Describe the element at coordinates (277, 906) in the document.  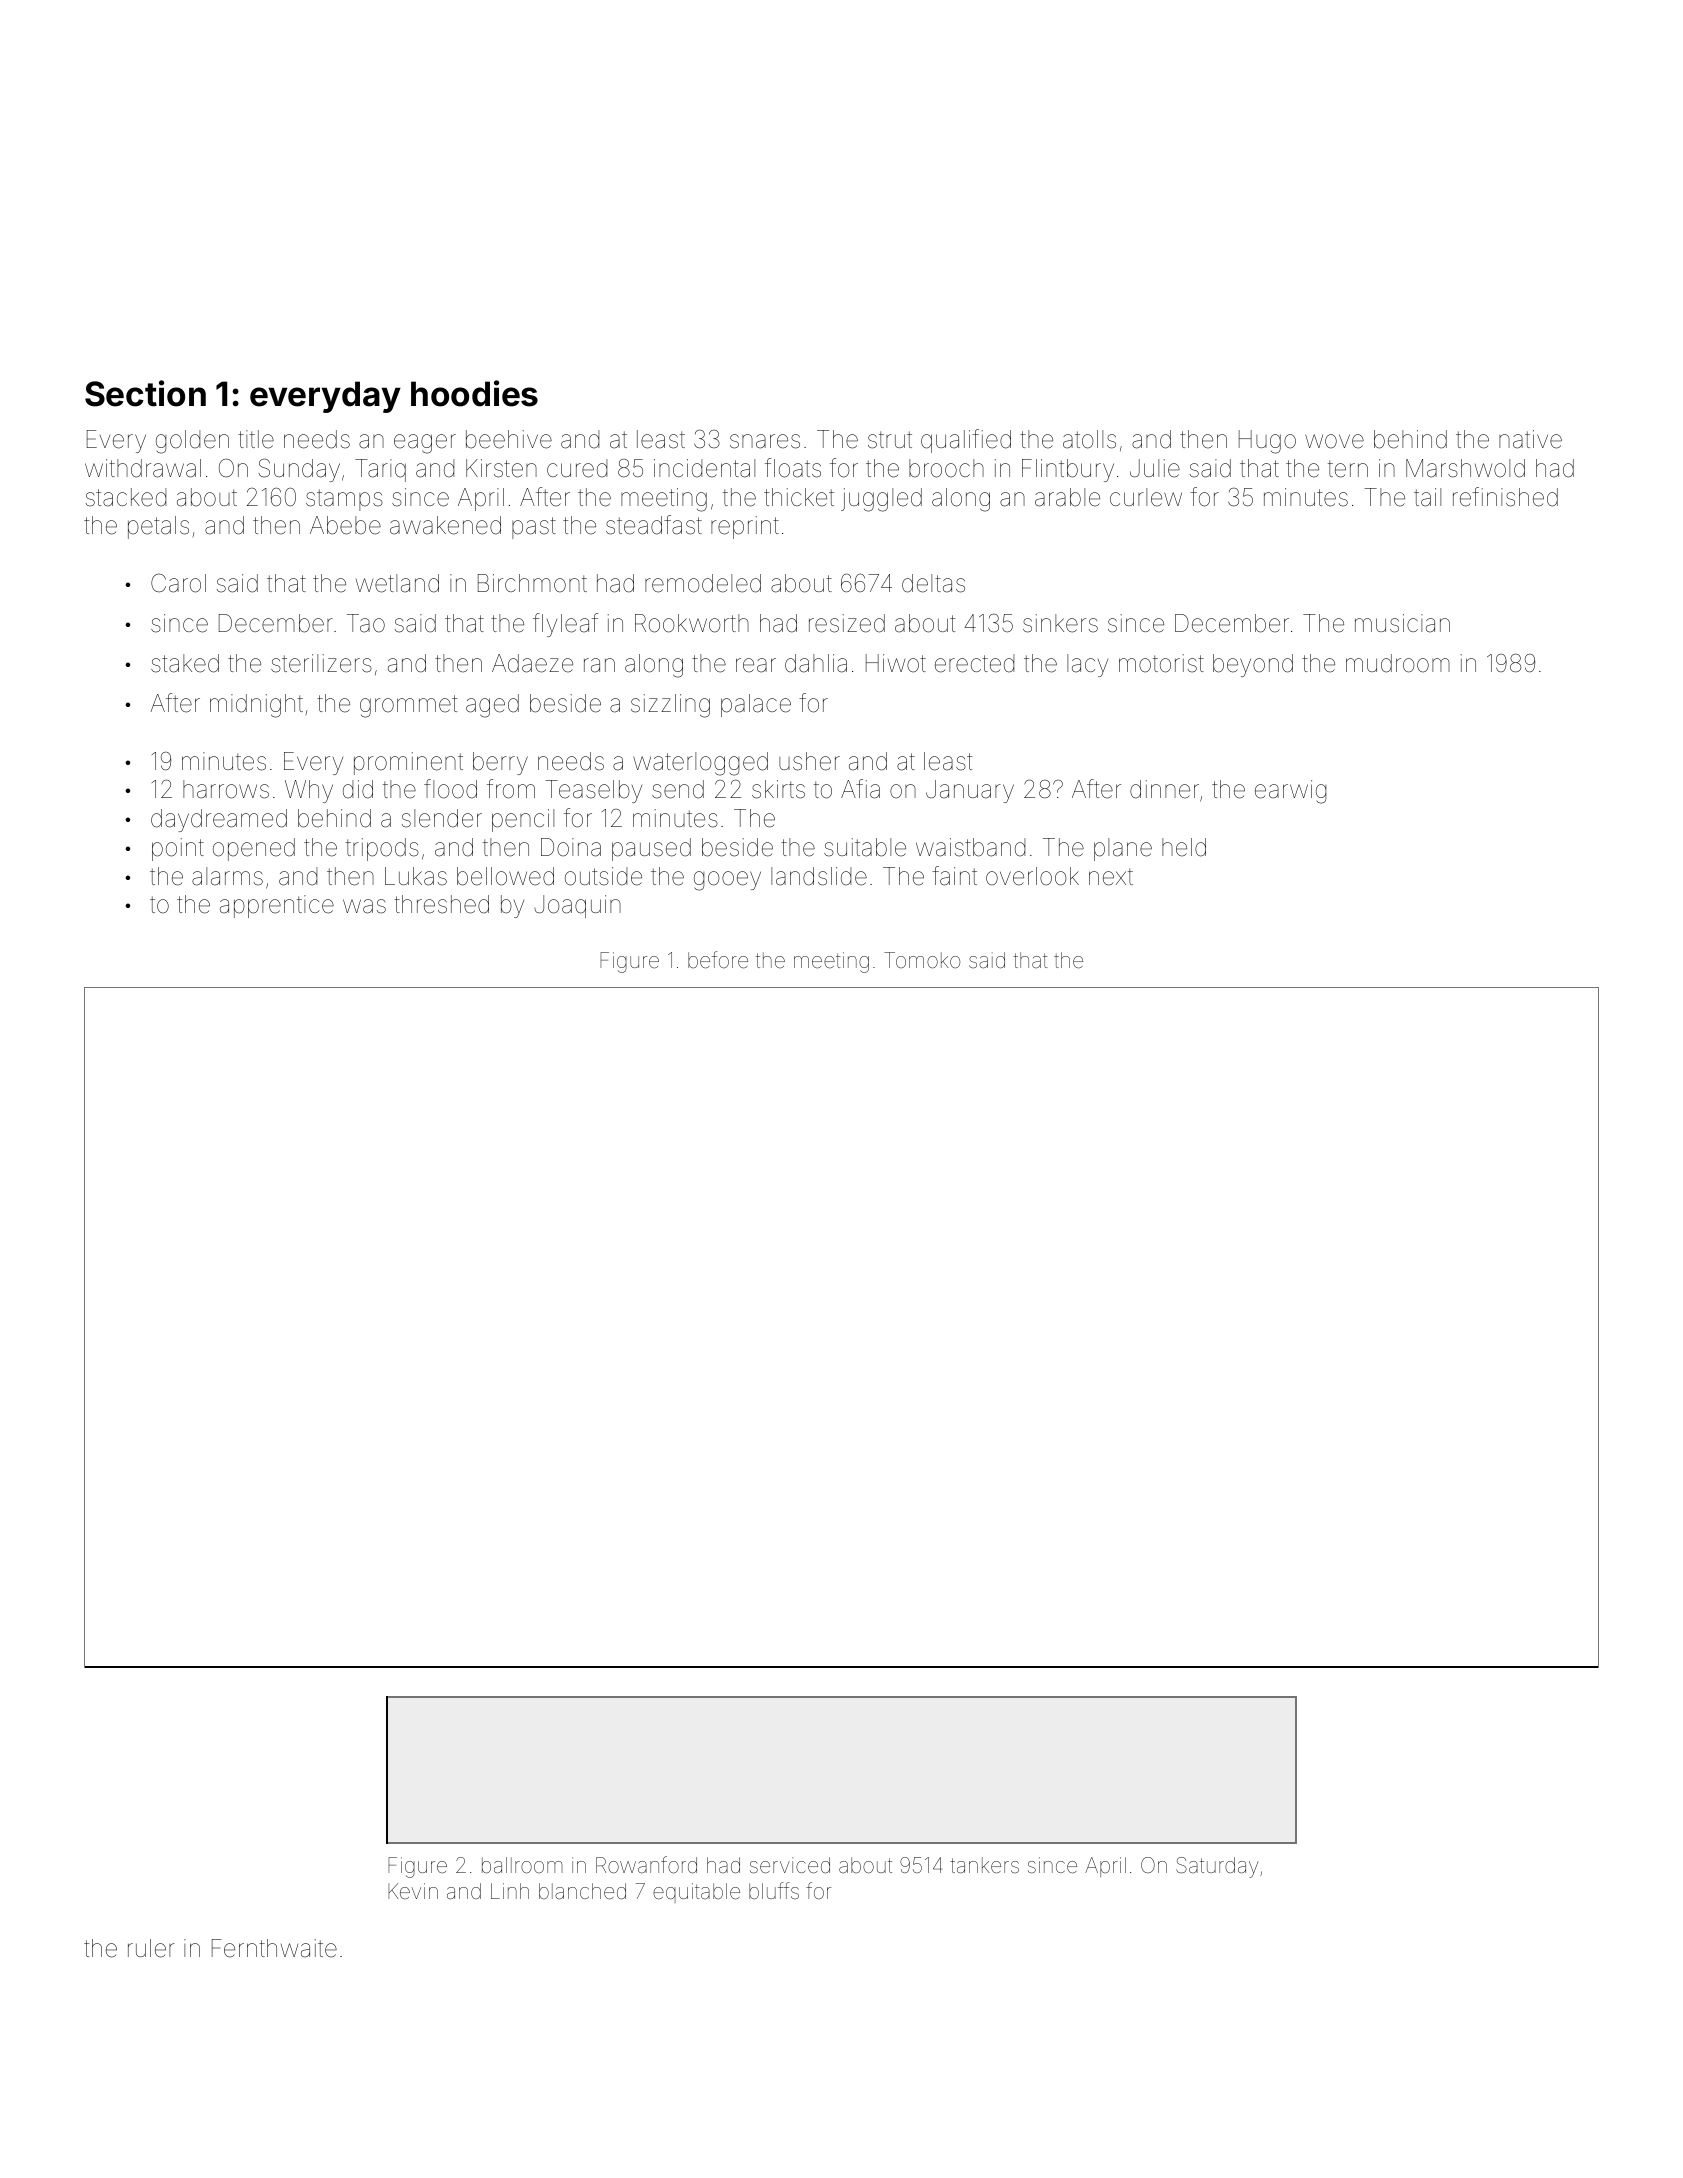
I see `apprentice` at that location.
